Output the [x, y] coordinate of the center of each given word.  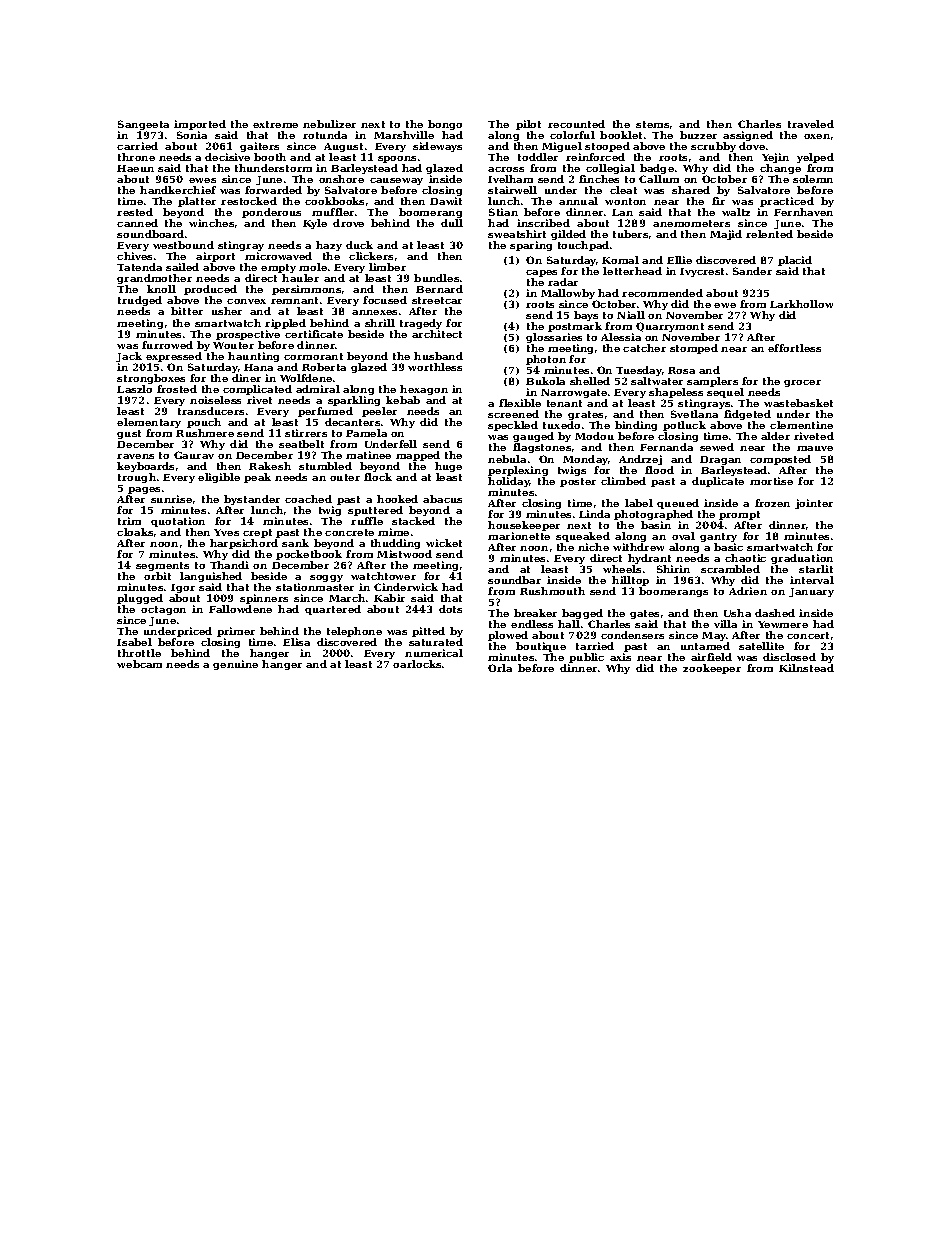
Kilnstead [806, 668]
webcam [139, 664]
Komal [620, 260]
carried [137, 146]
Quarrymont [670, 327]
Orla [500, 668]
